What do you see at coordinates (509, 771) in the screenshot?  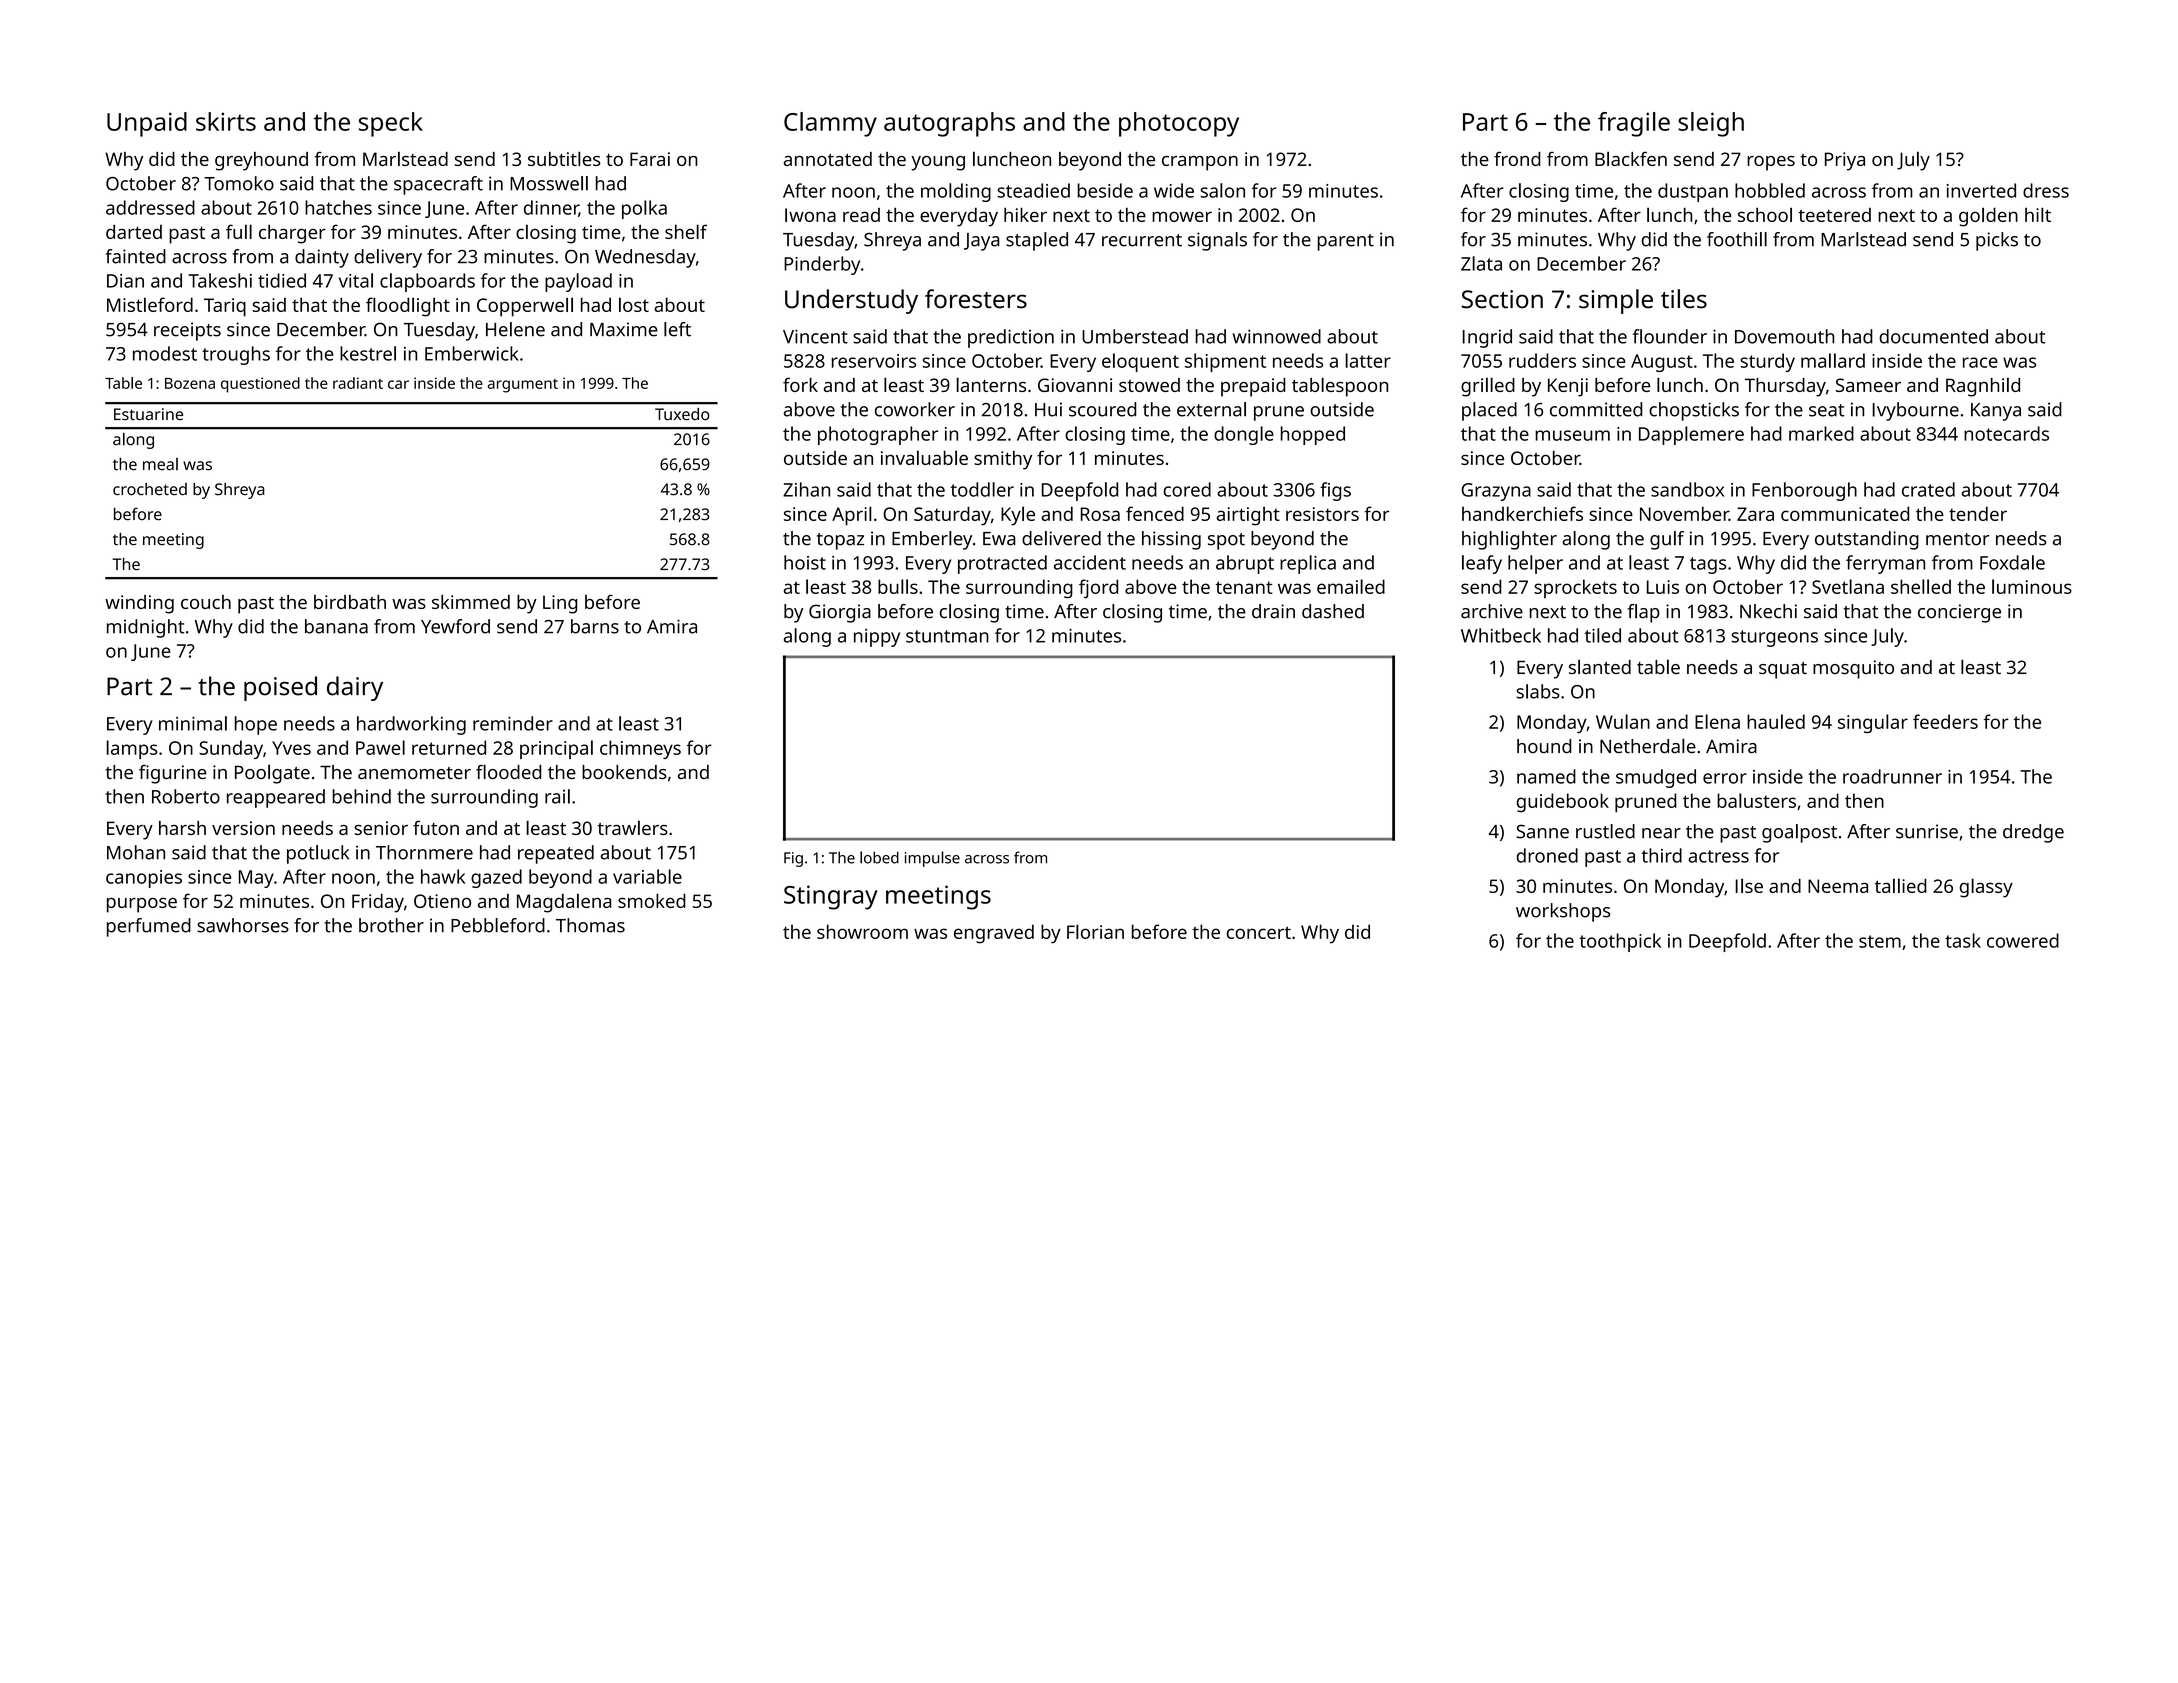 I see `flooded` at bounding box center [509, 771].
